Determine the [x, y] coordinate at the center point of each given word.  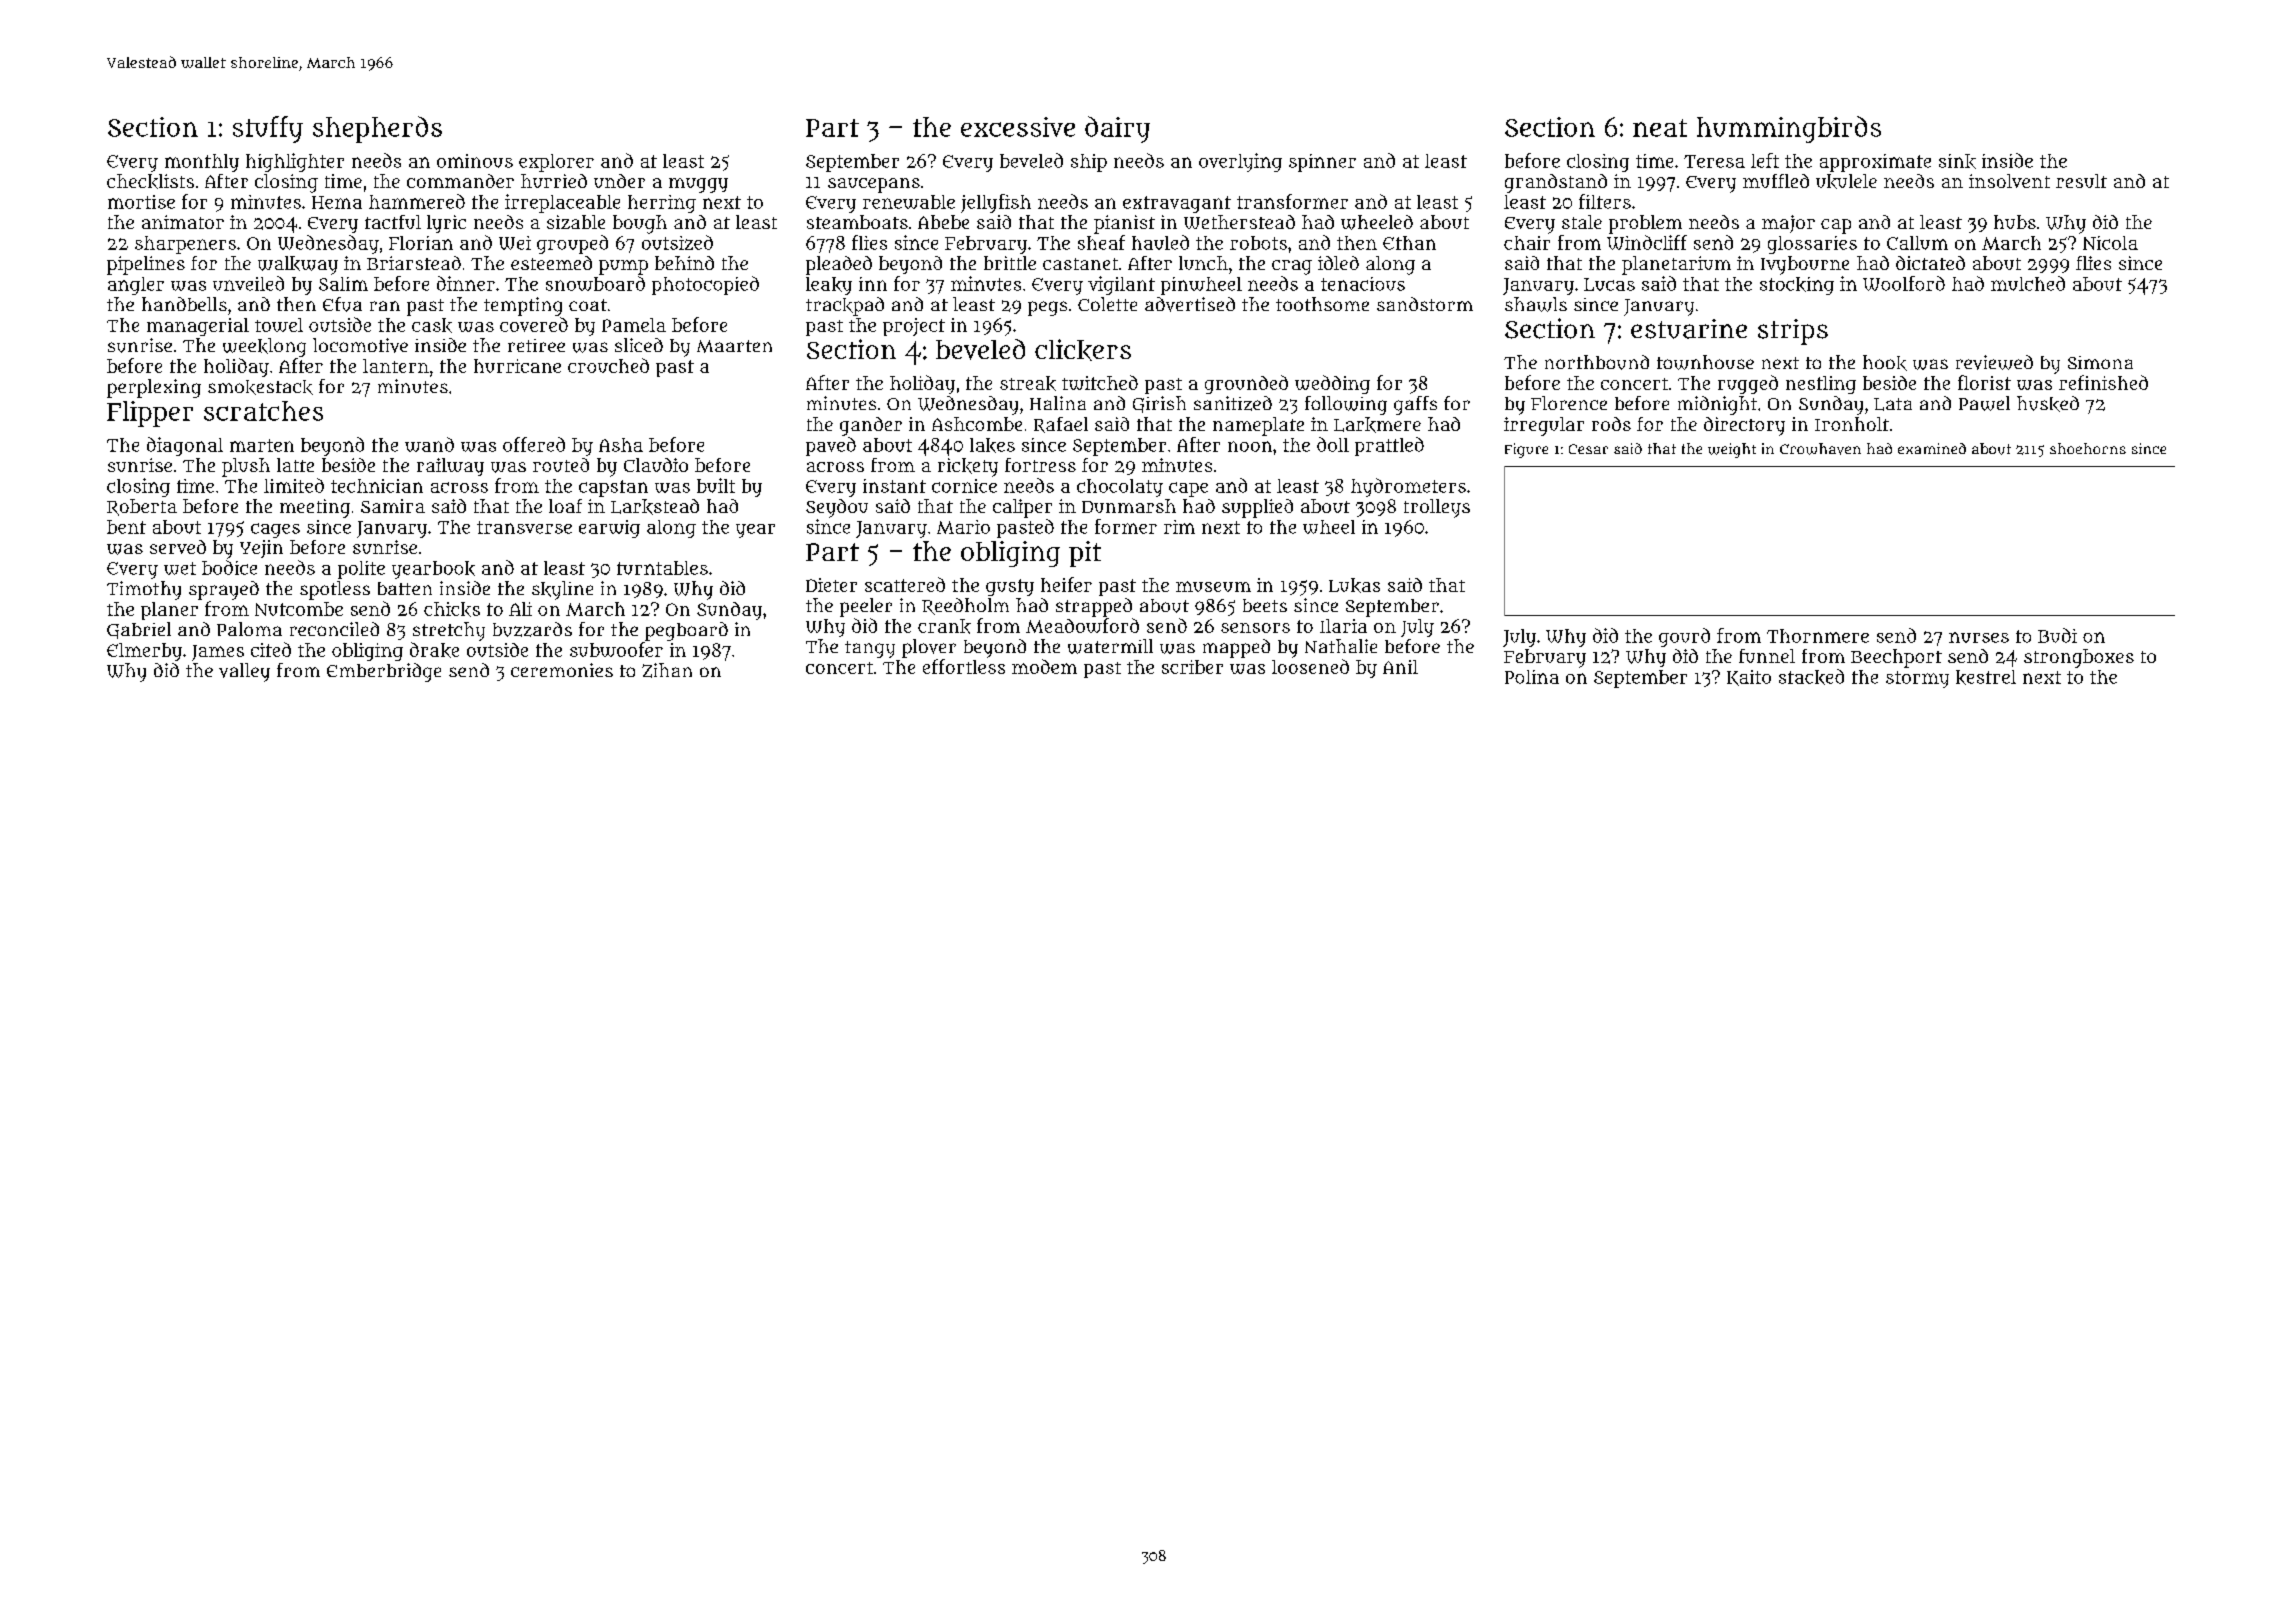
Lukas [1354, 585]
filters [1605, 201]
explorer [556, 163]
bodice [229, 567]
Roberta [142, 507]
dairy [1117, 129]
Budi [2057, 635]
